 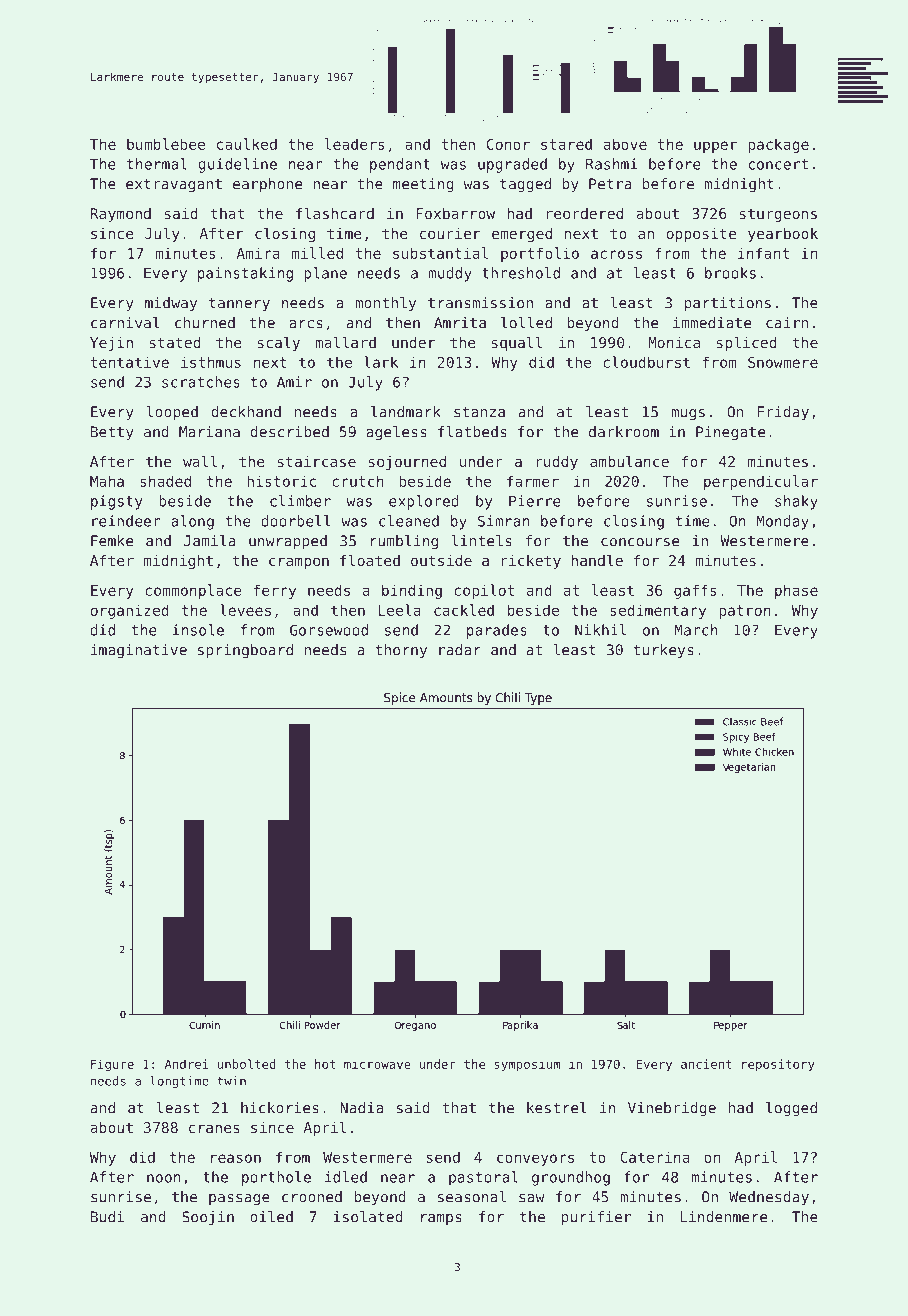 What do you see at coordinates (464, 610) in the screenshot?
I see `cackled` at bounding box center [464, 610].
